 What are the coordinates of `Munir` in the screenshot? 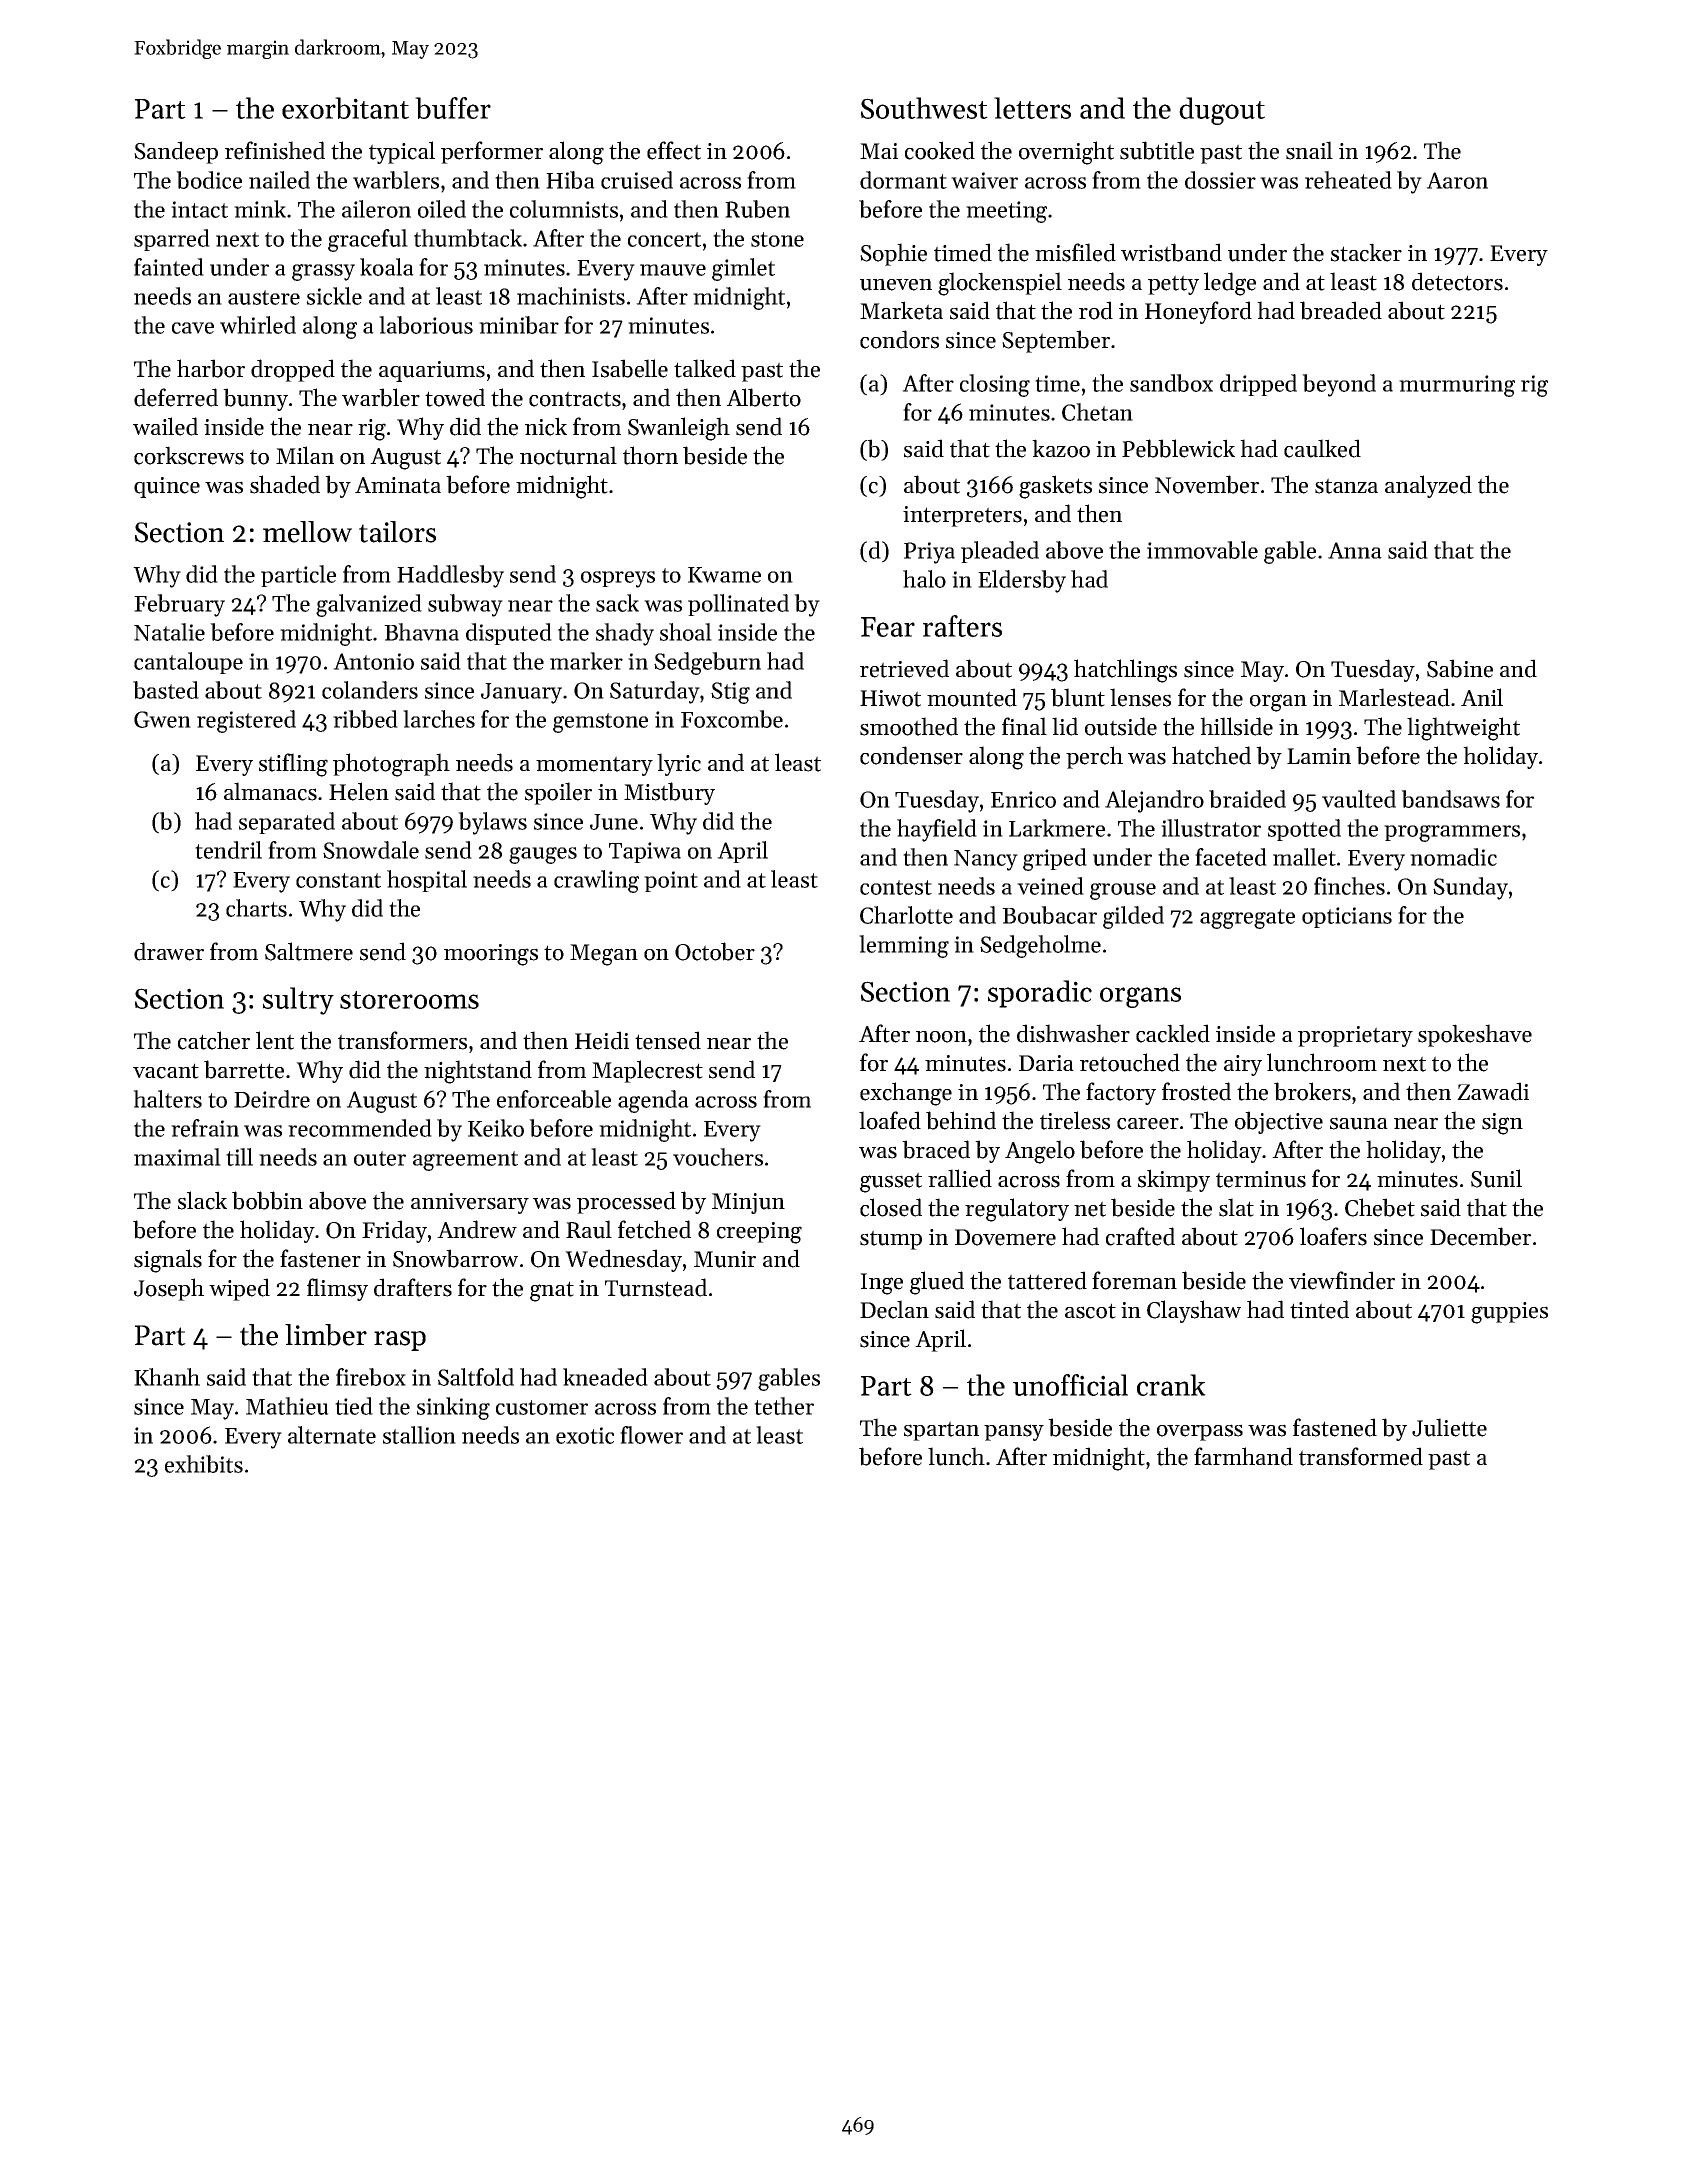 It's located at (725, 1259).
